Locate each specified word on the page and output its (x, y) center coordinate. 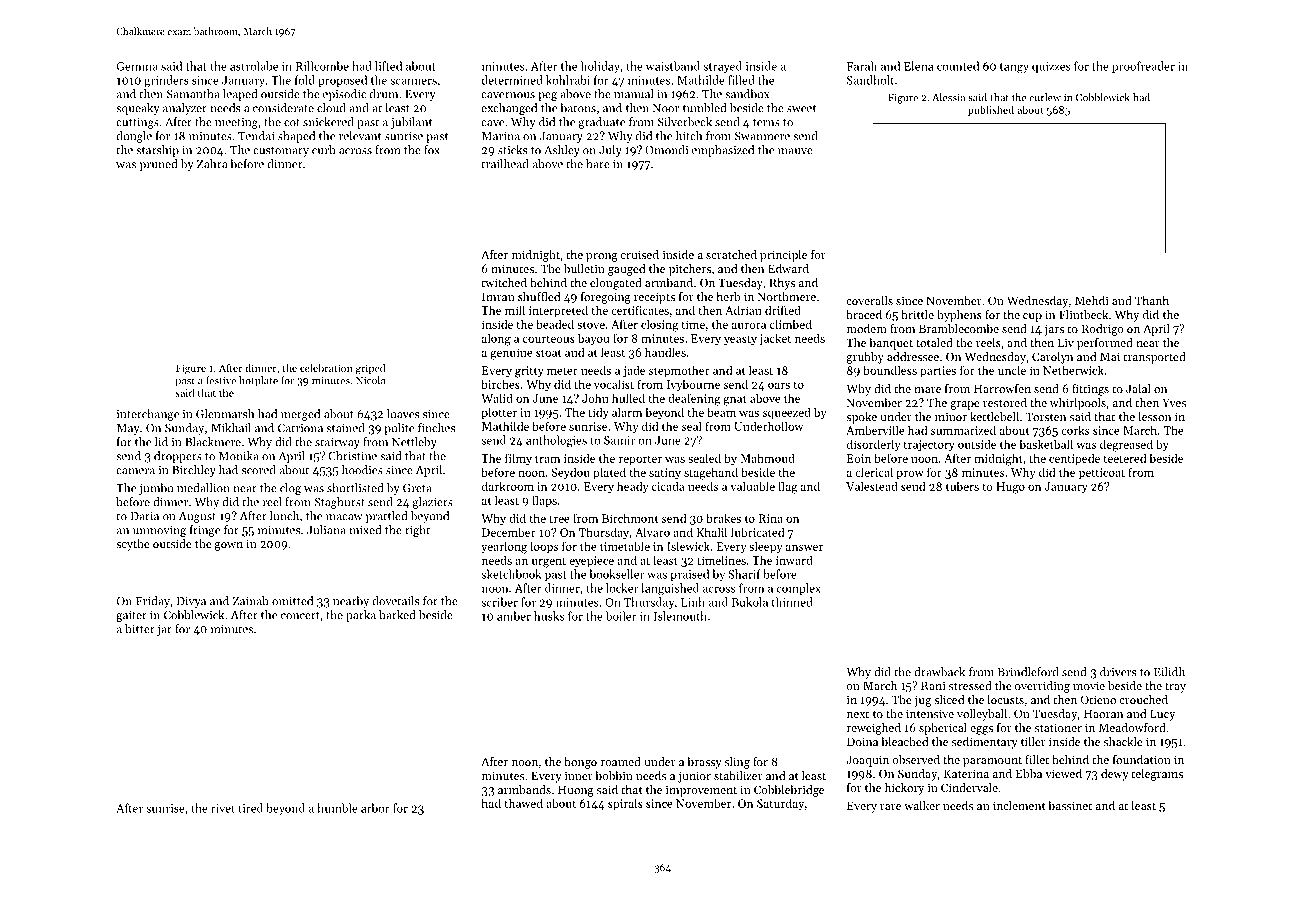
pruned (158, 165)
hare (598, 164)
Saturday (780, 804)
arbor (375, 808)
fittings (1090, 390)
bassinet (1070, 805)
